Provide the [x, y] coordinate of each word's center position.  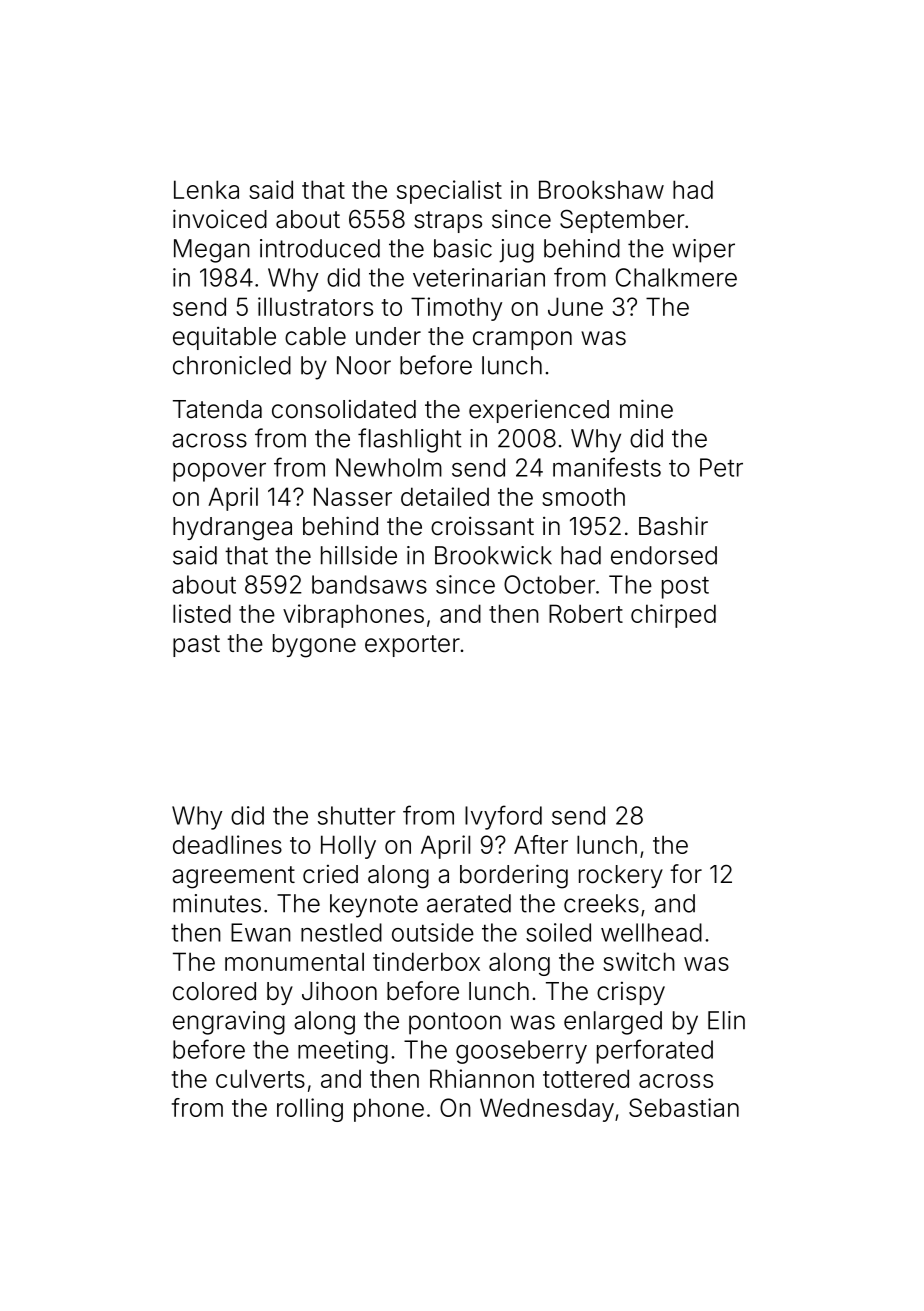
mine [646, 409]
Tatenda [217, 409]
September [622, 221]
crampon [522, 340]
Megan [212, 251]
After [541, 844]
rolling [310, 1110]
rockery [621, 876]
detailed [445, 496]
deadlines [227, 844]
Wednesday [547, 1110]
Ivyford [503, 817]
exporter [412, 646]
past [196, 646]
